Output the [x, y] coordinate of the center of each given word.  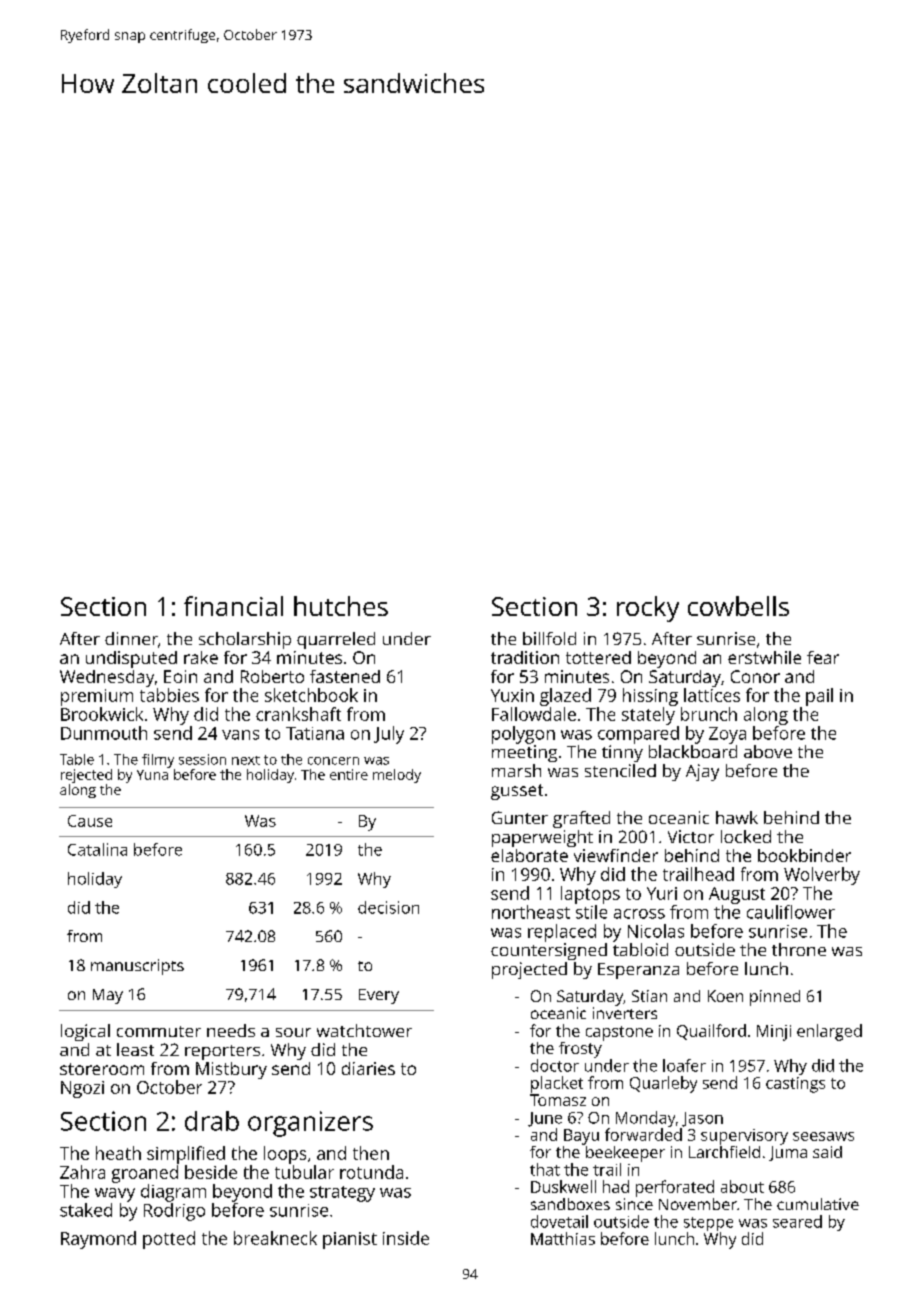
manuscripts [137, 967]
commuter [159, 1031]
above [768, 751]
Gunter [520, 817]
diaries [368, 1068]
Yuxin [512, 695]
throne [799, 949]
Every [379, 996]
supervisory [744, 1137]
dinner [131, 638]
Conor [755, 676]
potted [169, 1240]
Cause [90, 821]
